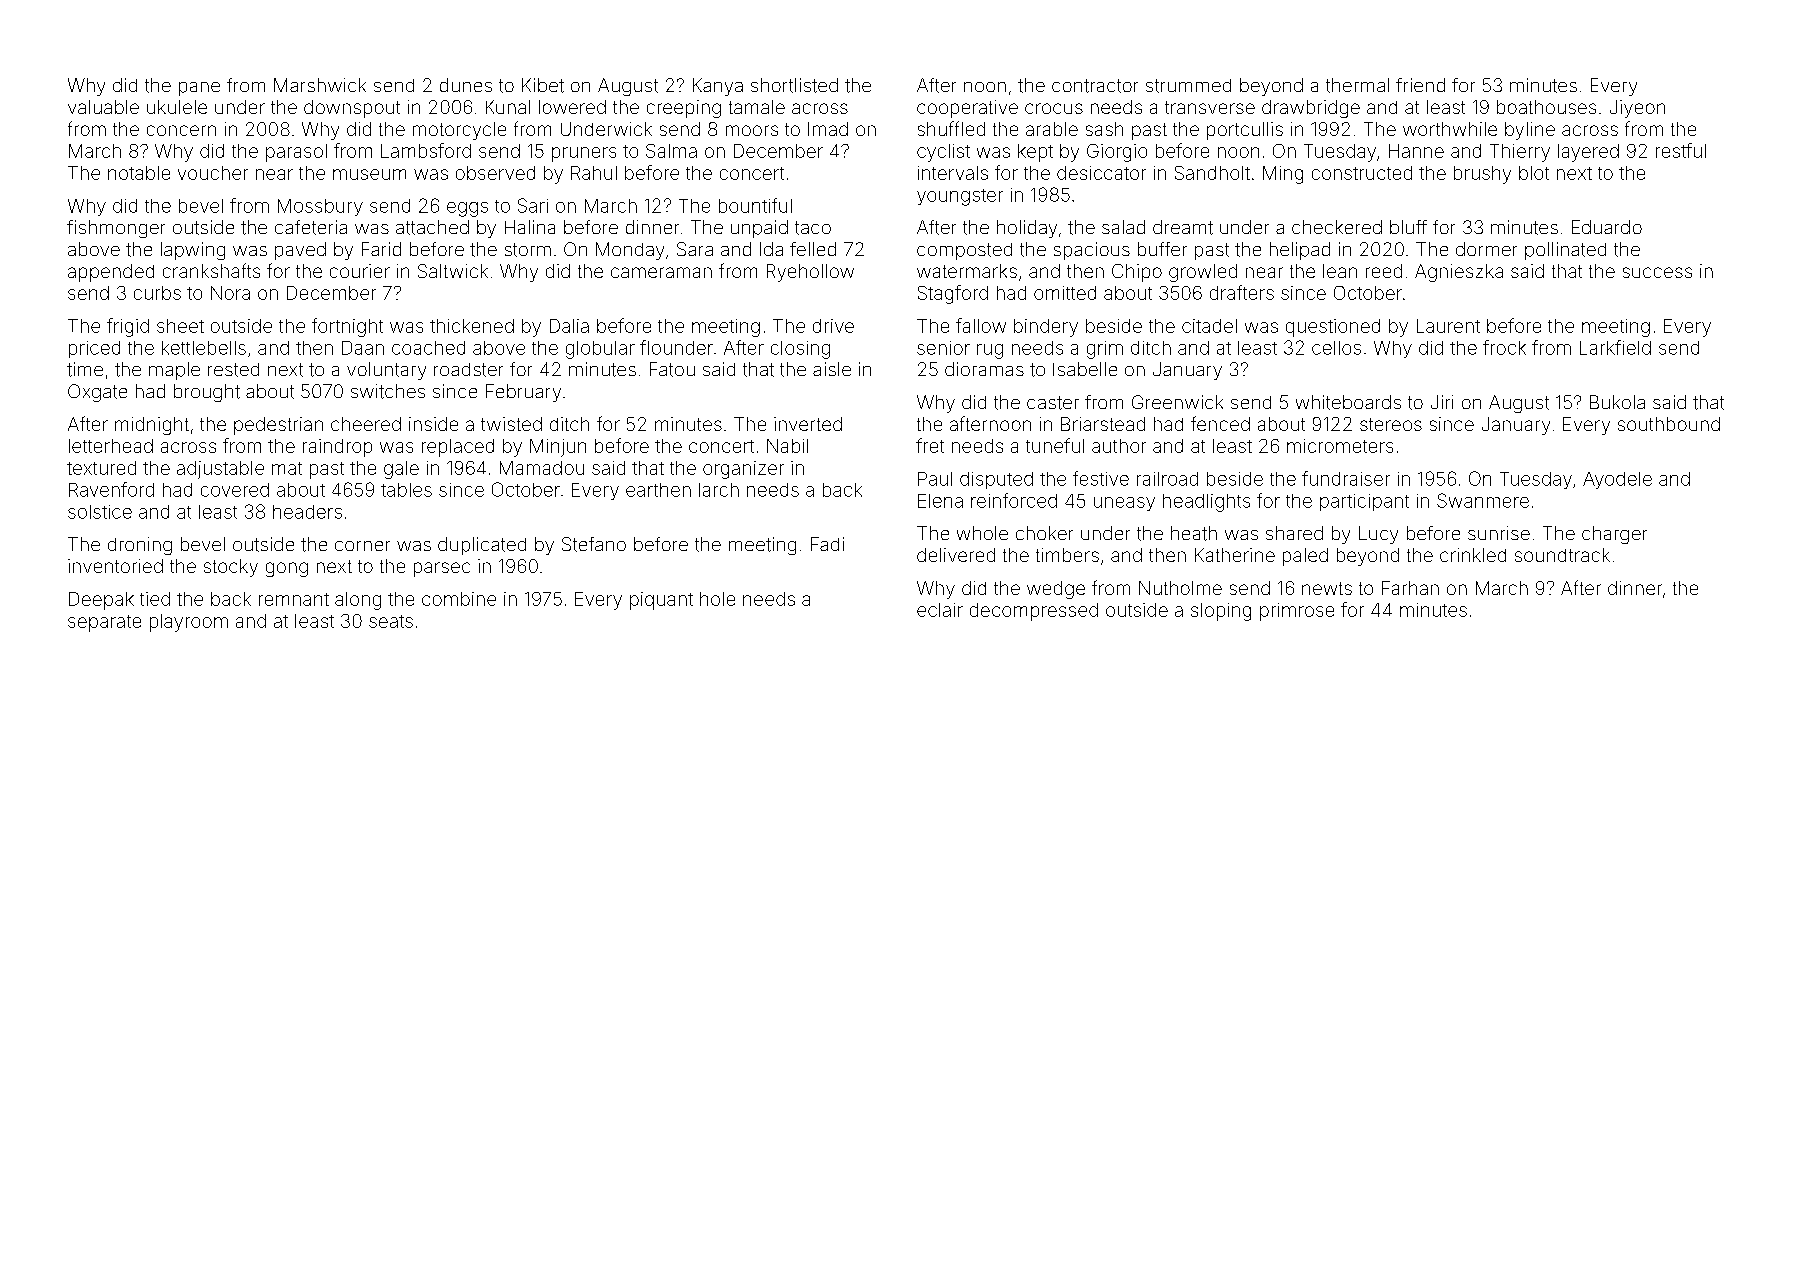 The width and height of the image is (1794, 1268). I want to click on museum, so click(369, 174).
